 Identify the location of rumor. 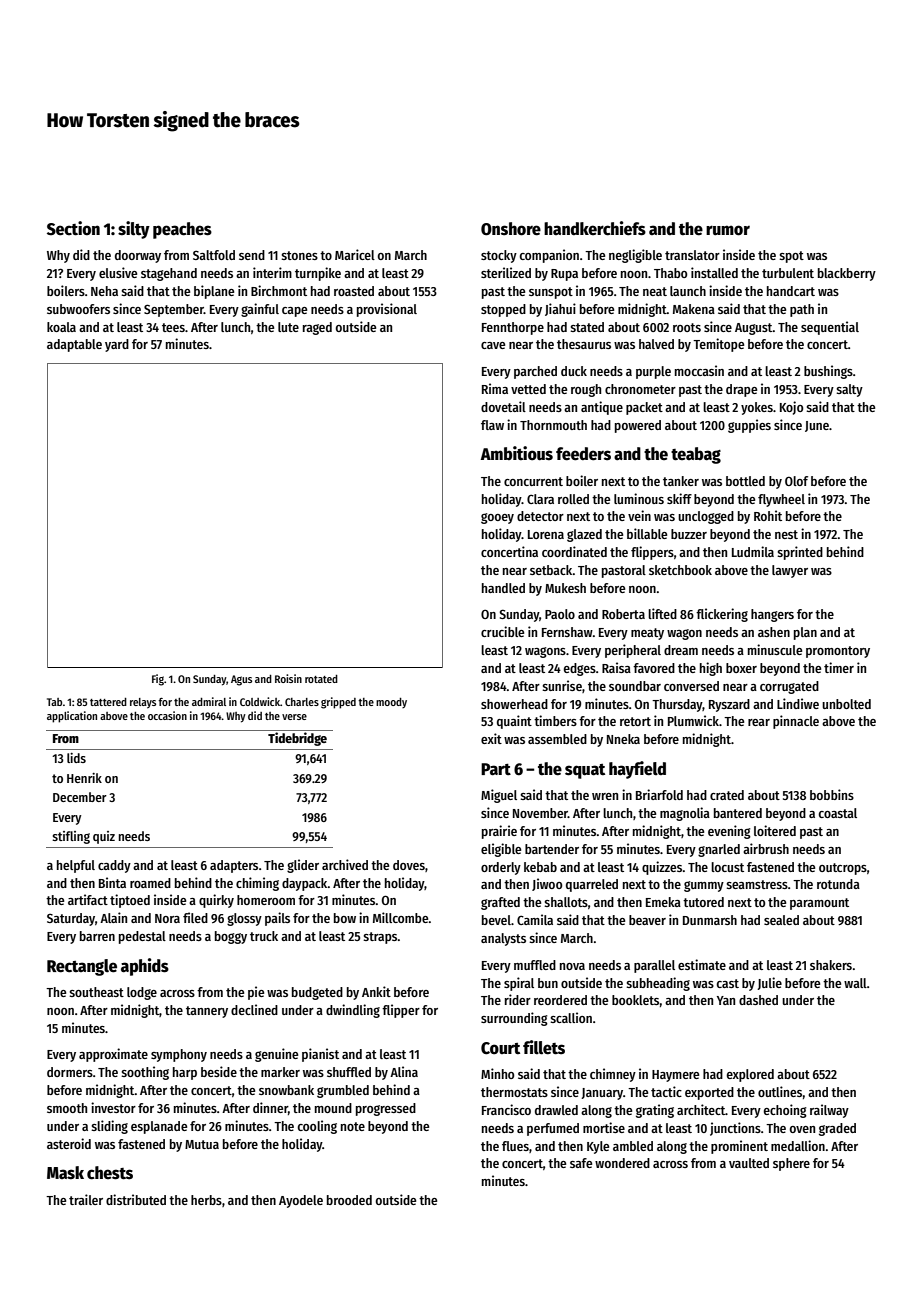
(728, 230).
